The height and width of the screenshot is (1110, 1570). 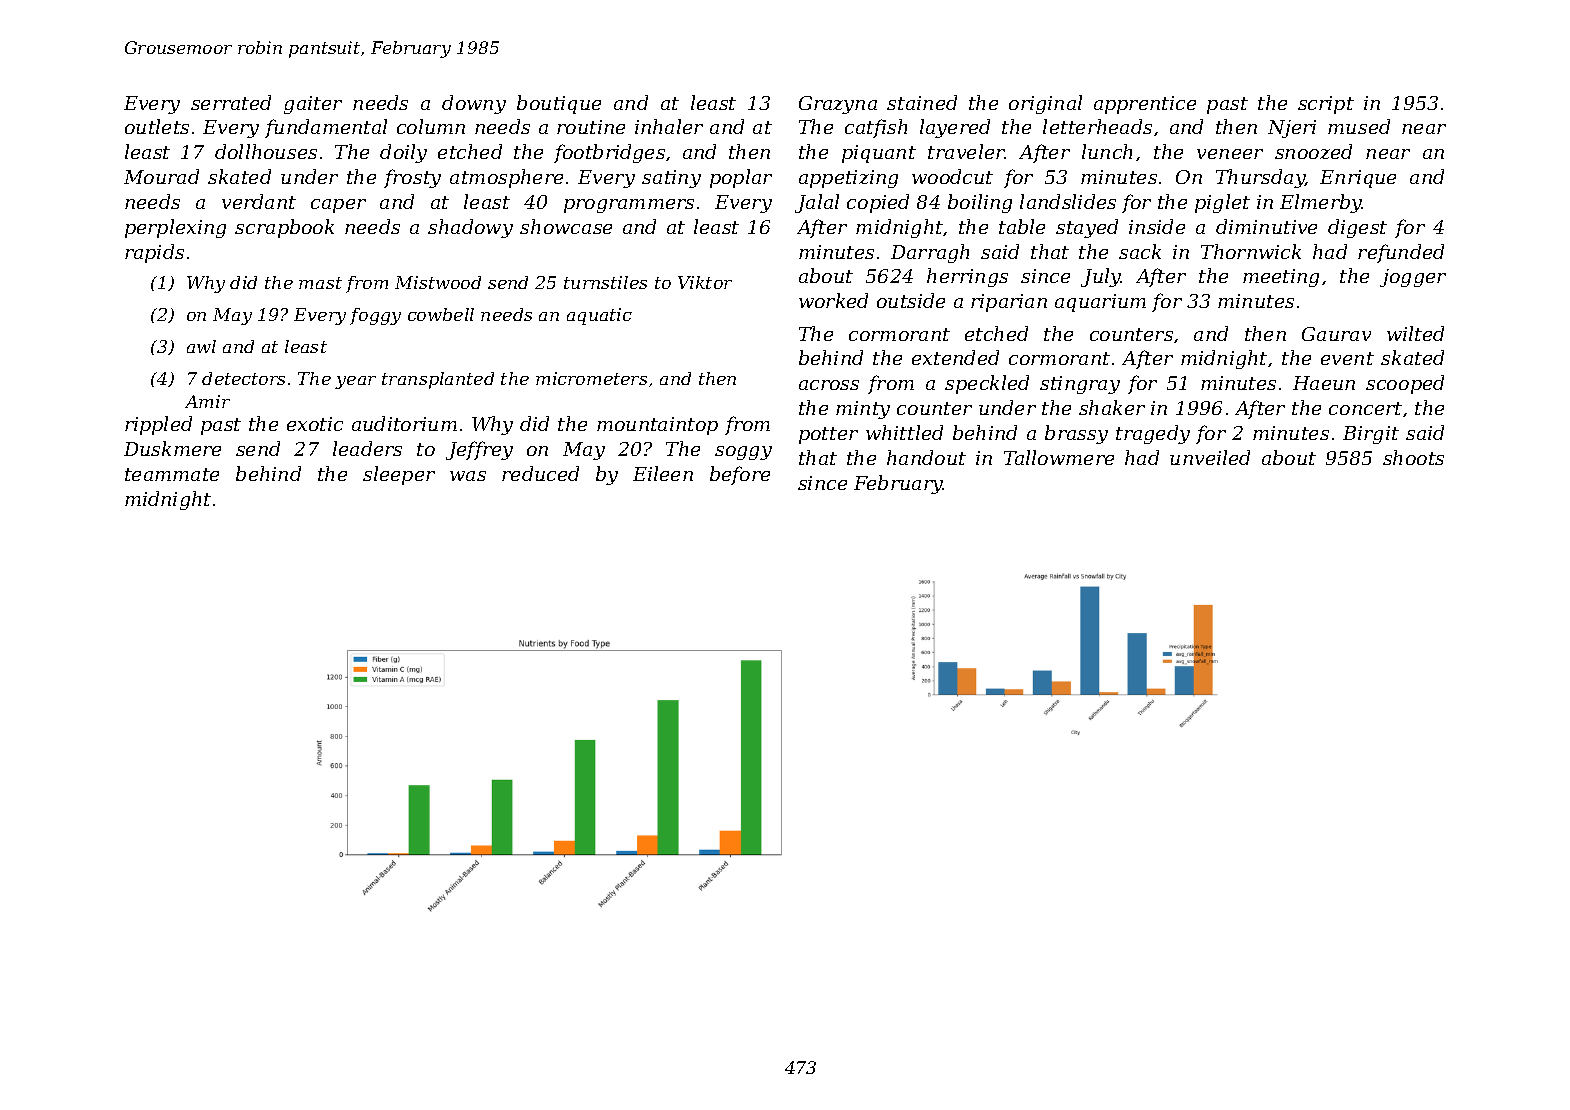 I want to click on teammate, so click(x=172, y=474).
